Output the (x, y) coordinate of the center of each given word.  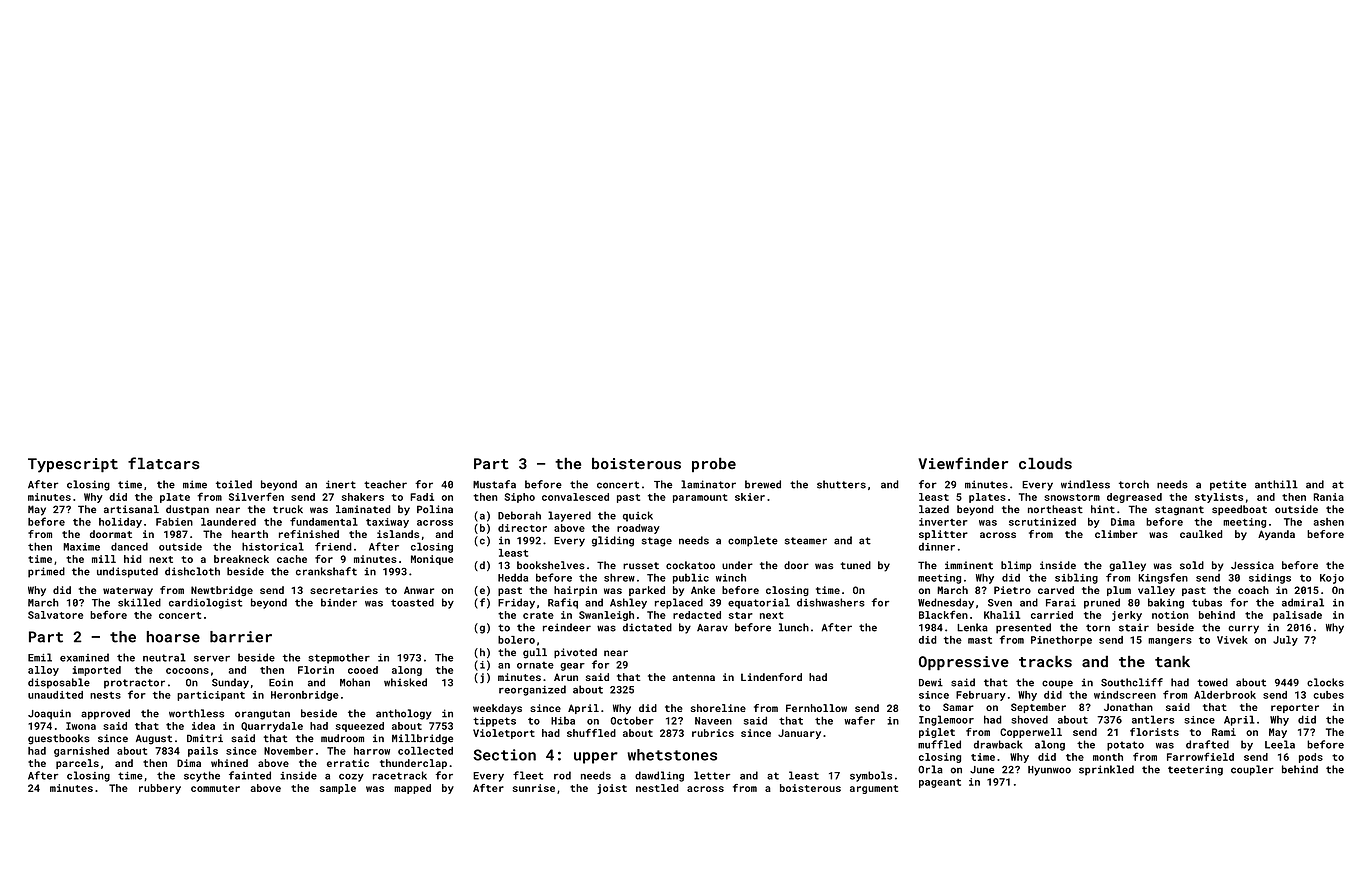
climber (1116, 534)
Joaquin (49, 714)
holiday (120, 523)
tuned (855, 565)
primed (46, 572)
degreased (1134, 498)
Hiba (563, 721)
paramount (700, 498)
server (212, 658)
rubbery (160, 789)
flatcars (164, 463)
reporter (1295, 708)
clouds (1045, 463)
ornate (535, 665)
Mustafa (494, 484)
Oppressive (964, 663)
